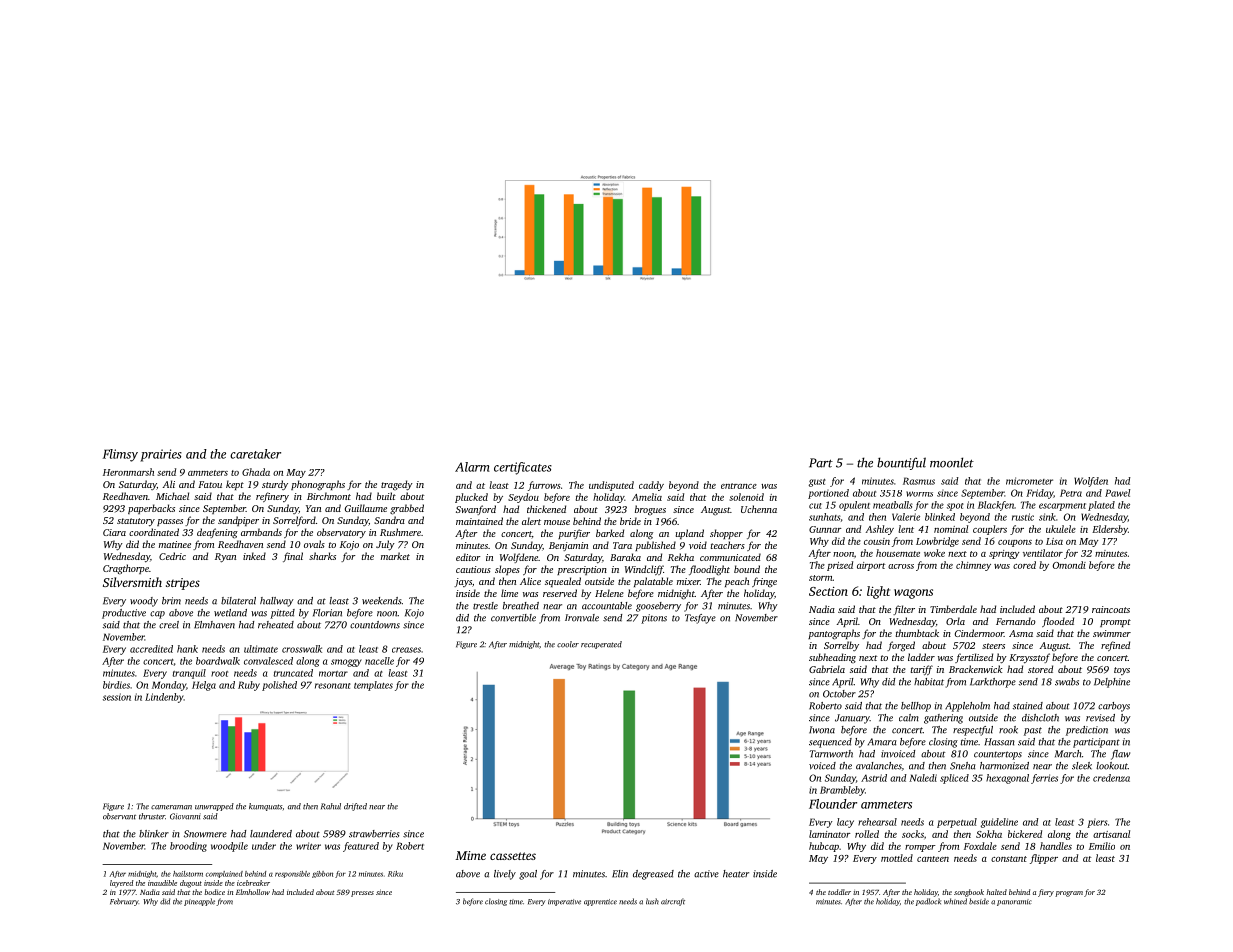 This screenshot has height=952, width=1233. What do you see at coordinates (879, 766) in the screenshot?
I see `avalanches` at bounding box center [879, 766].
